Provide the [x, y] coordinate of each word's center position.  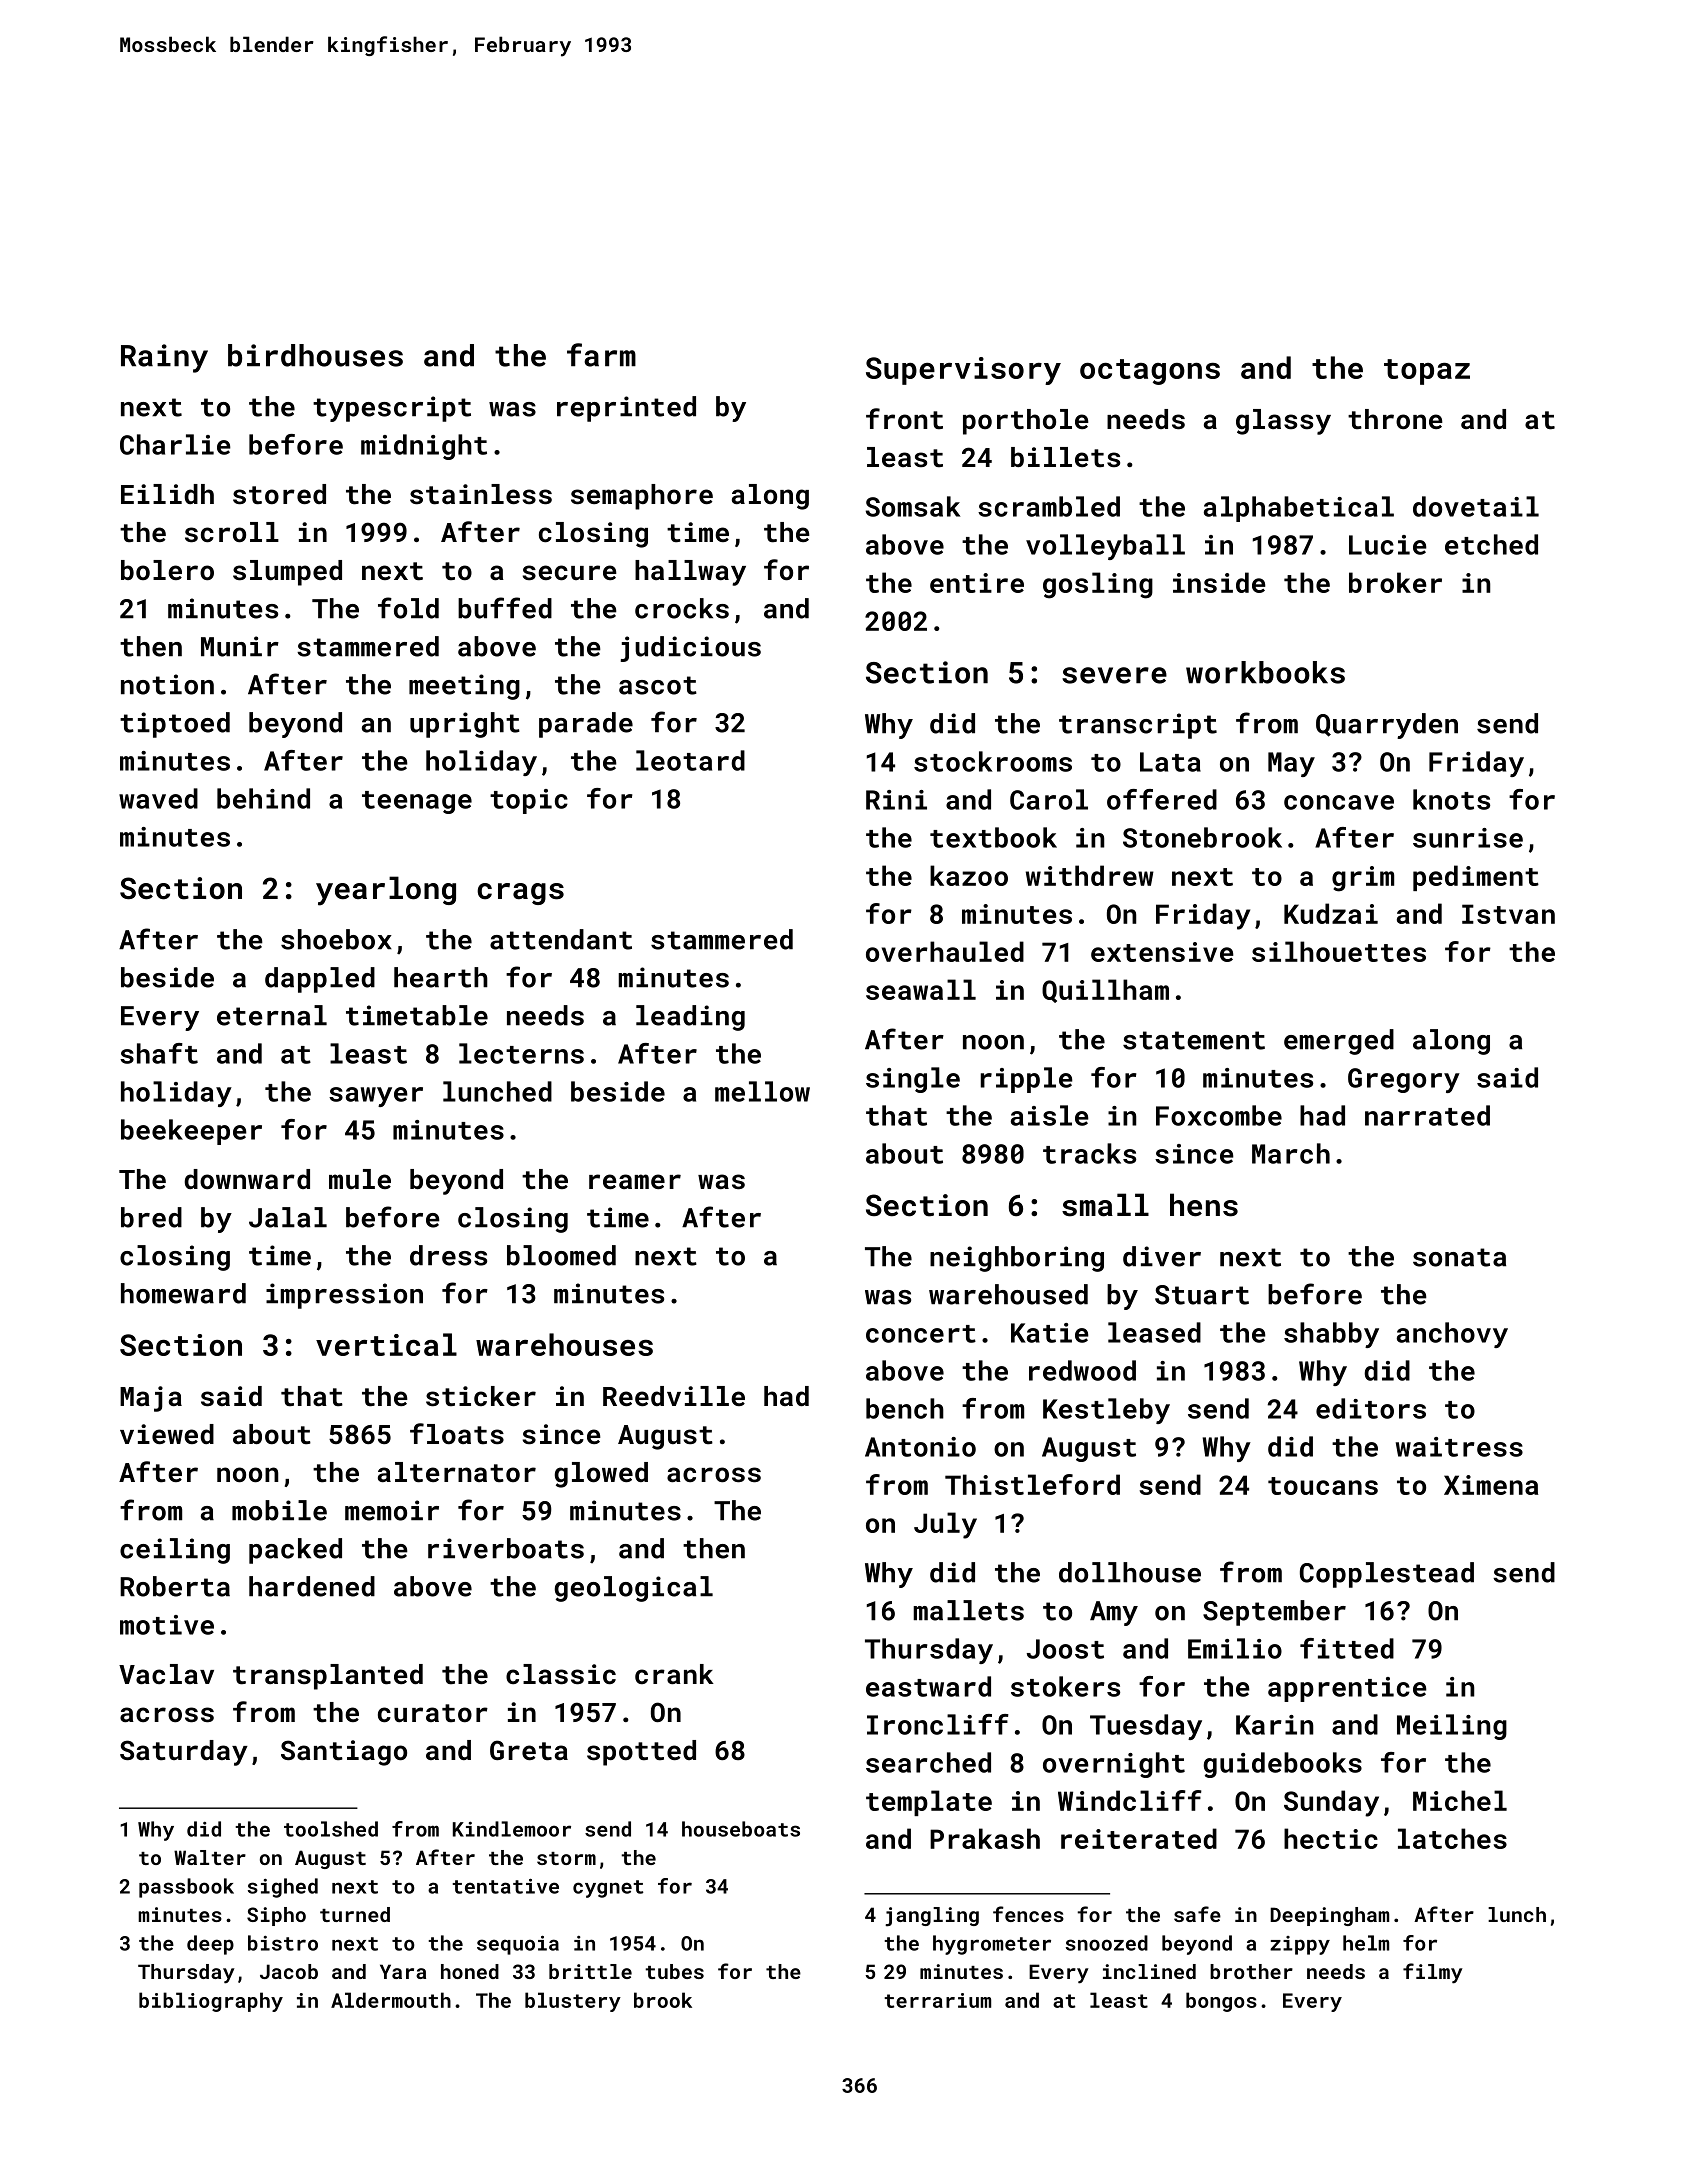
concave [1339, 802]
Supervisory [963, 371]
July [945, 1525]
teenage [417, 802]
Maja [151, 1399]
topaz [1427, 372]
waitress [1459, 1447]
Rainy [164, 358]
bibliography [211, 2002]
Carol [1049, 799]
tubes [674, 1971]
